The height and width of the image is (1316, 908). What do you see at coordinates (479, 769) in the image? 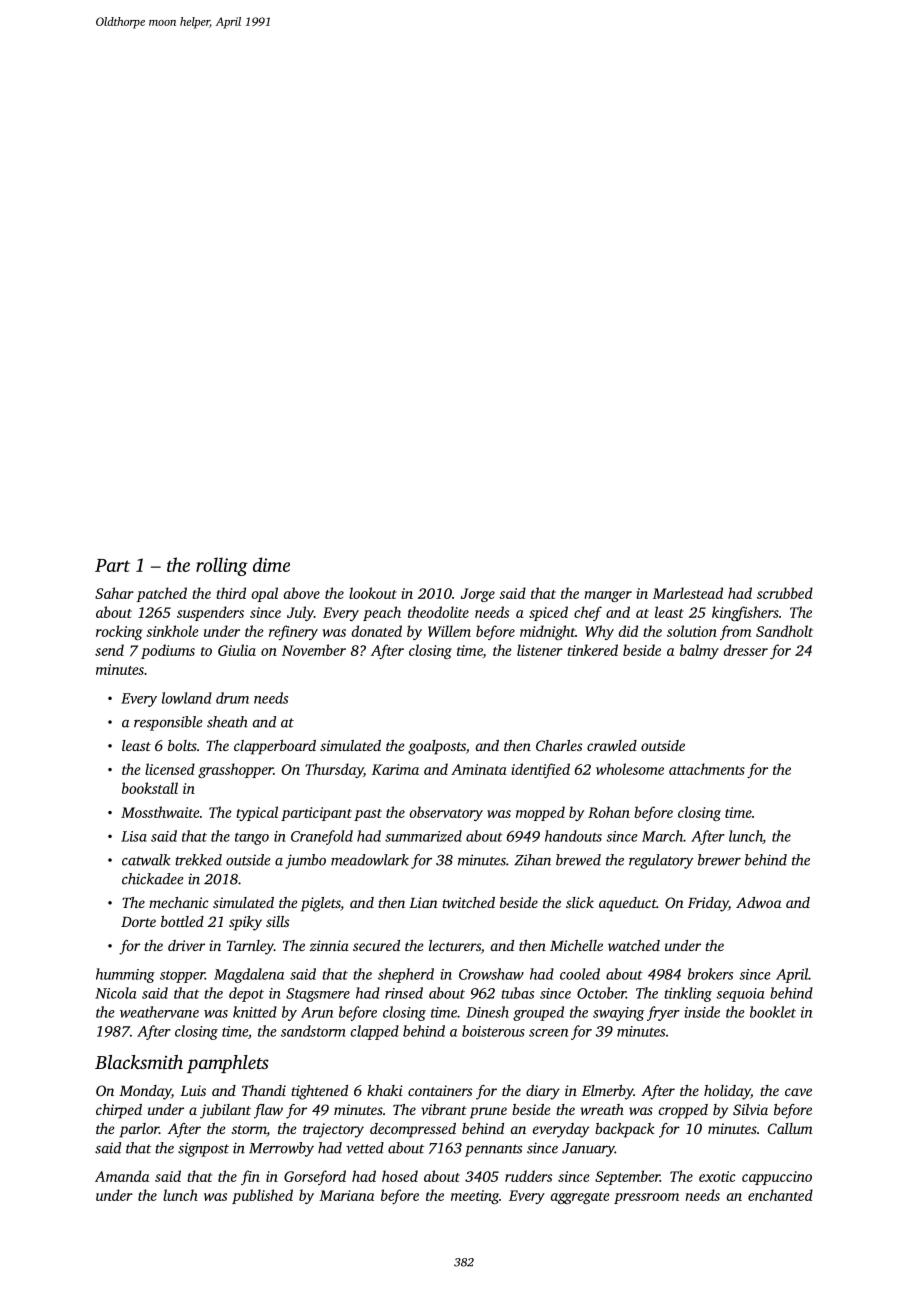
I see `Aminata` at bounding box center [479, 769].
